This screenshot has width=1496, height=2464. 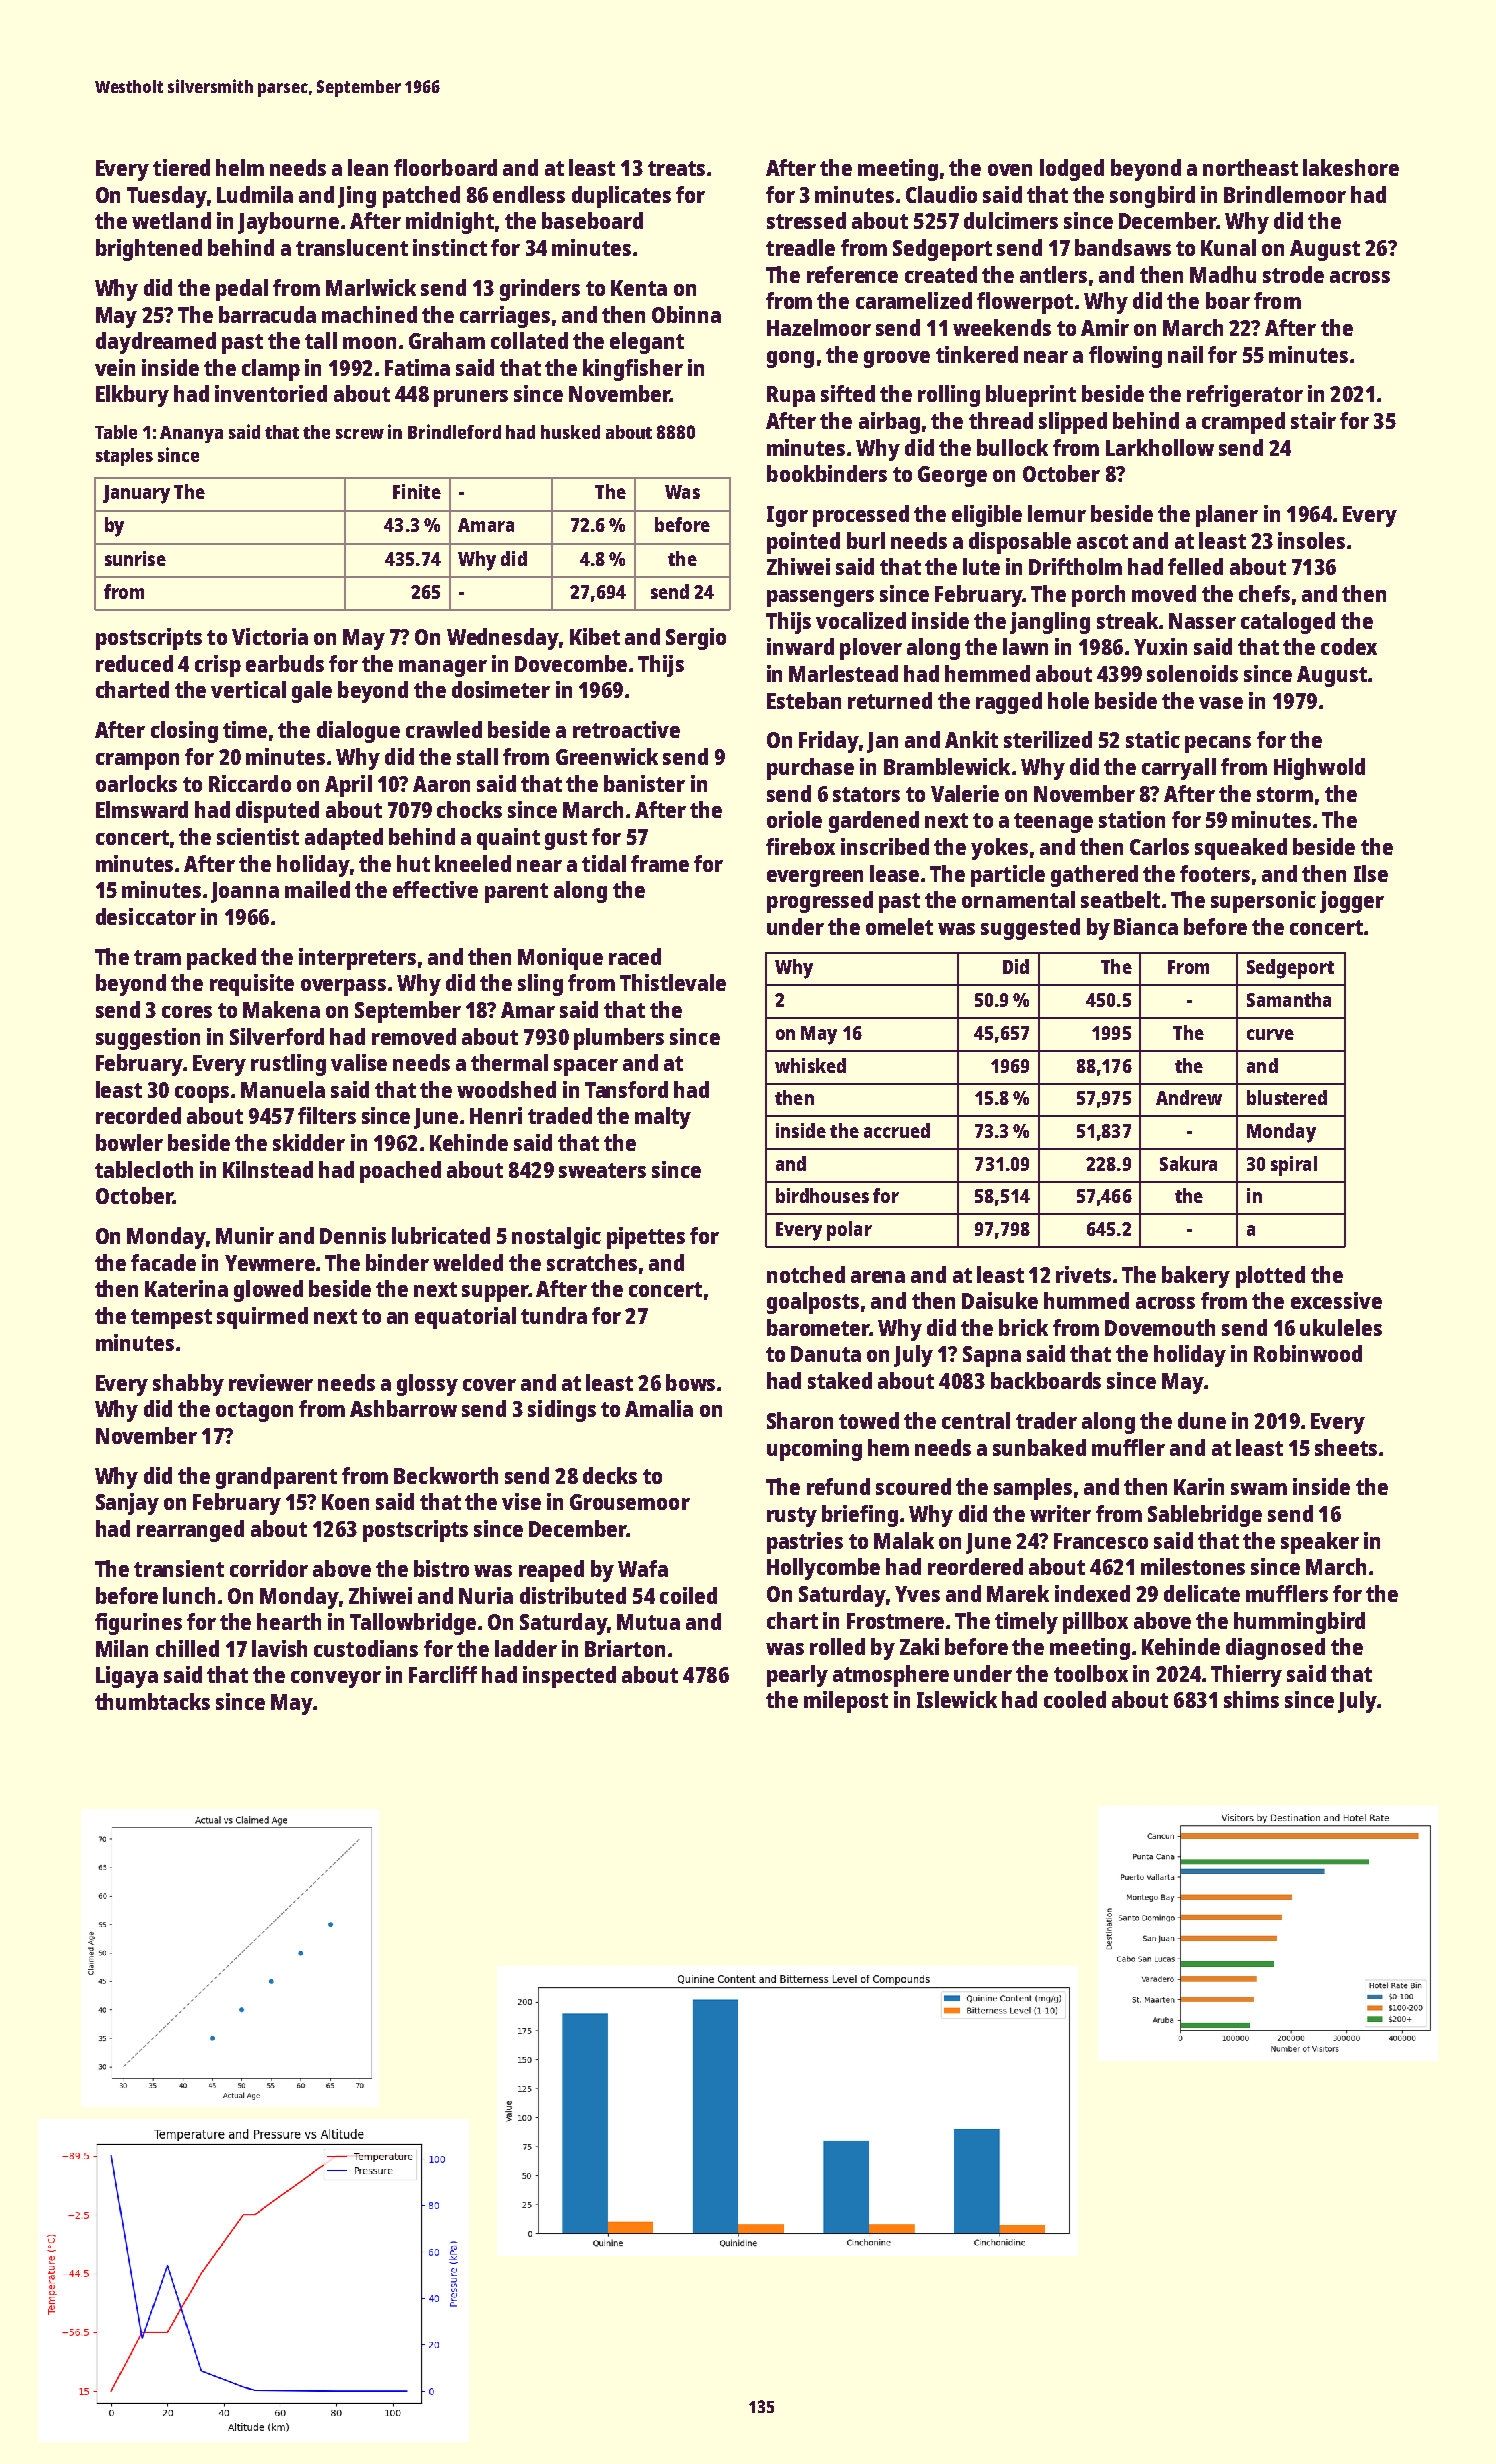 I want to click on lodged, so click(x=1072, y=170).
